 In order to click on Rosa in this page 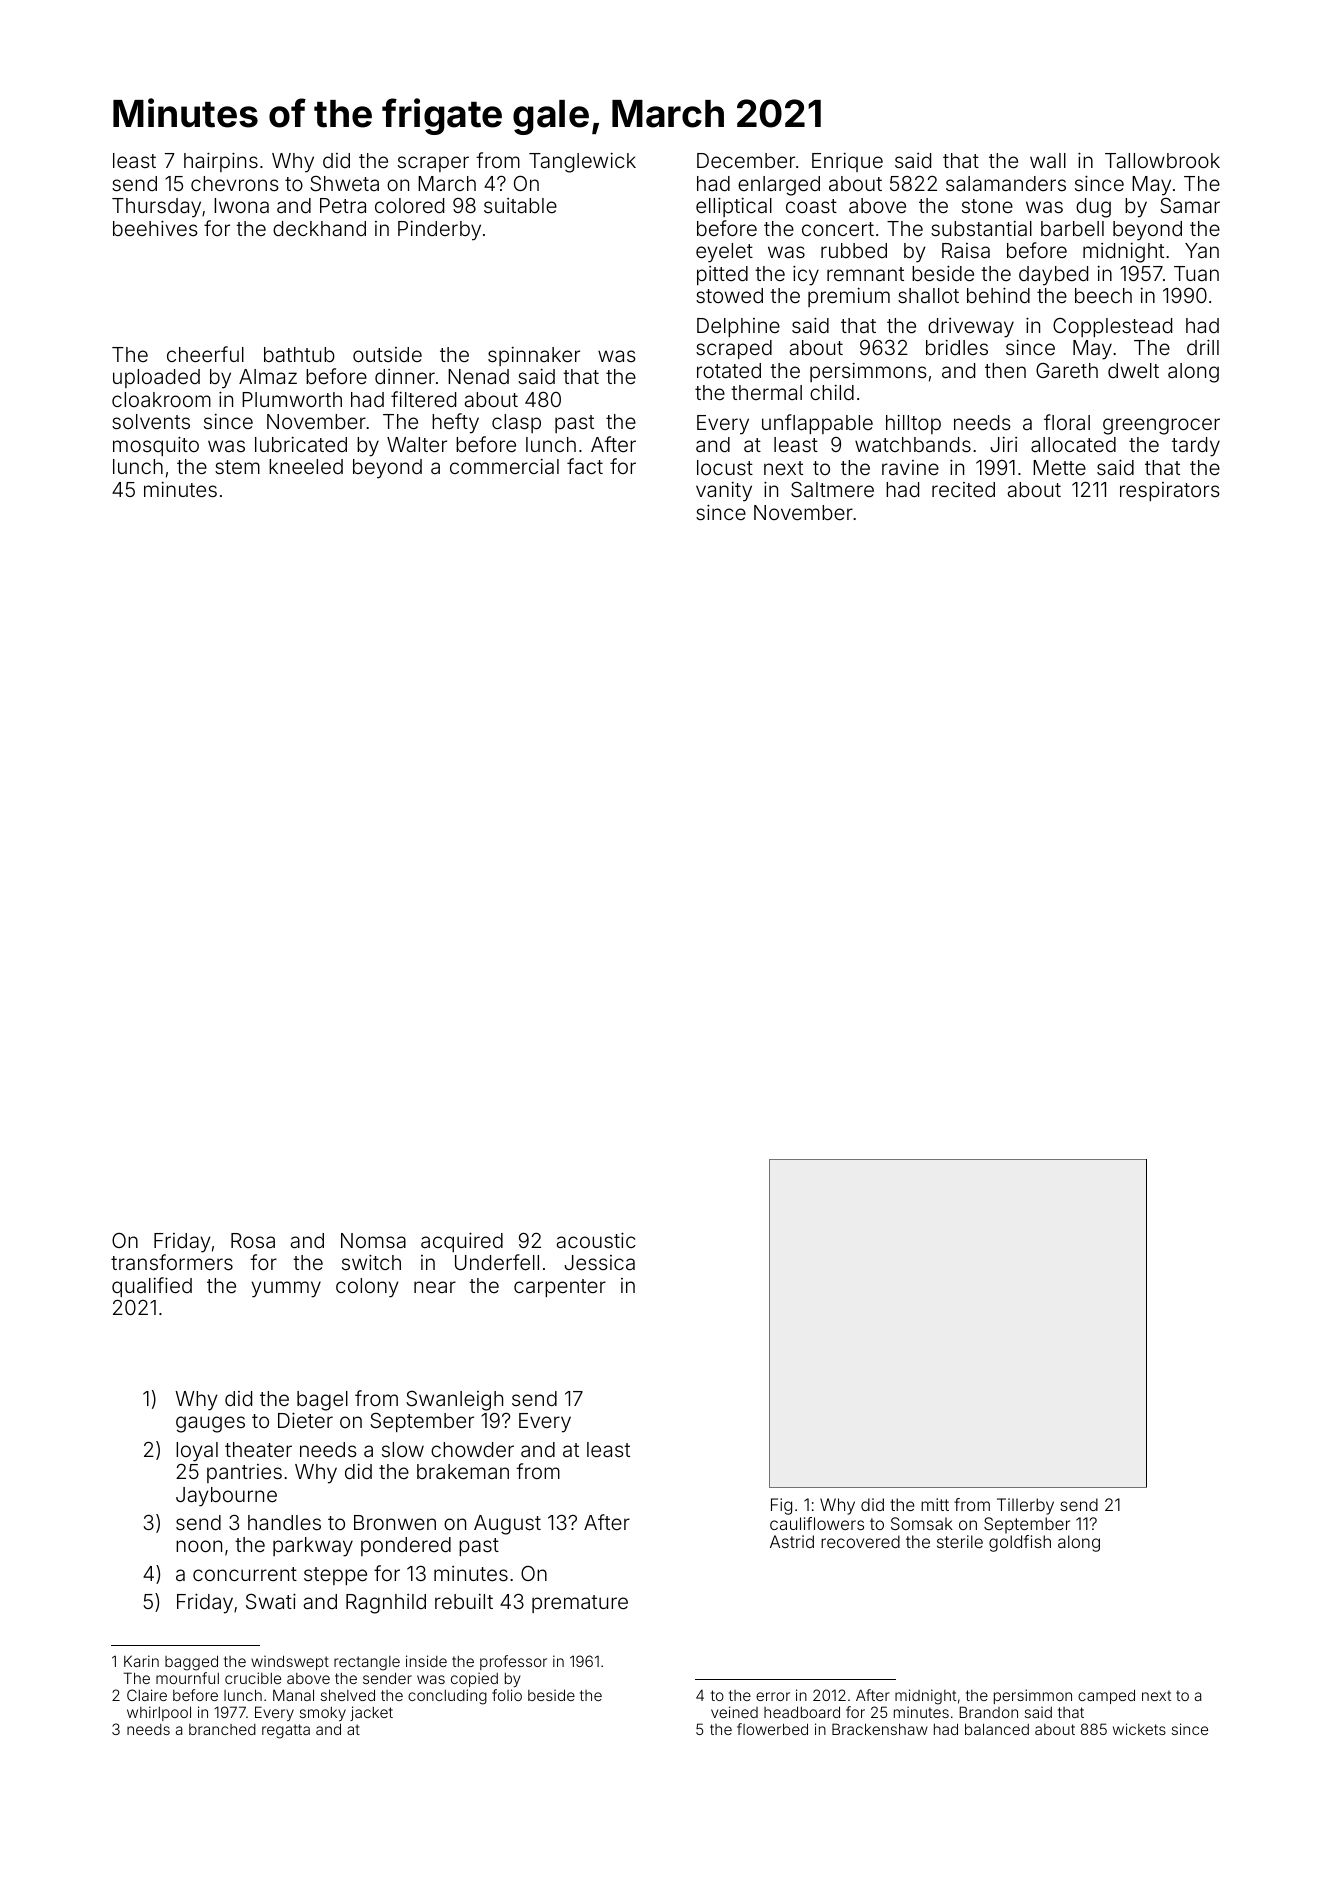, I will do `click(253, 1240)`.
